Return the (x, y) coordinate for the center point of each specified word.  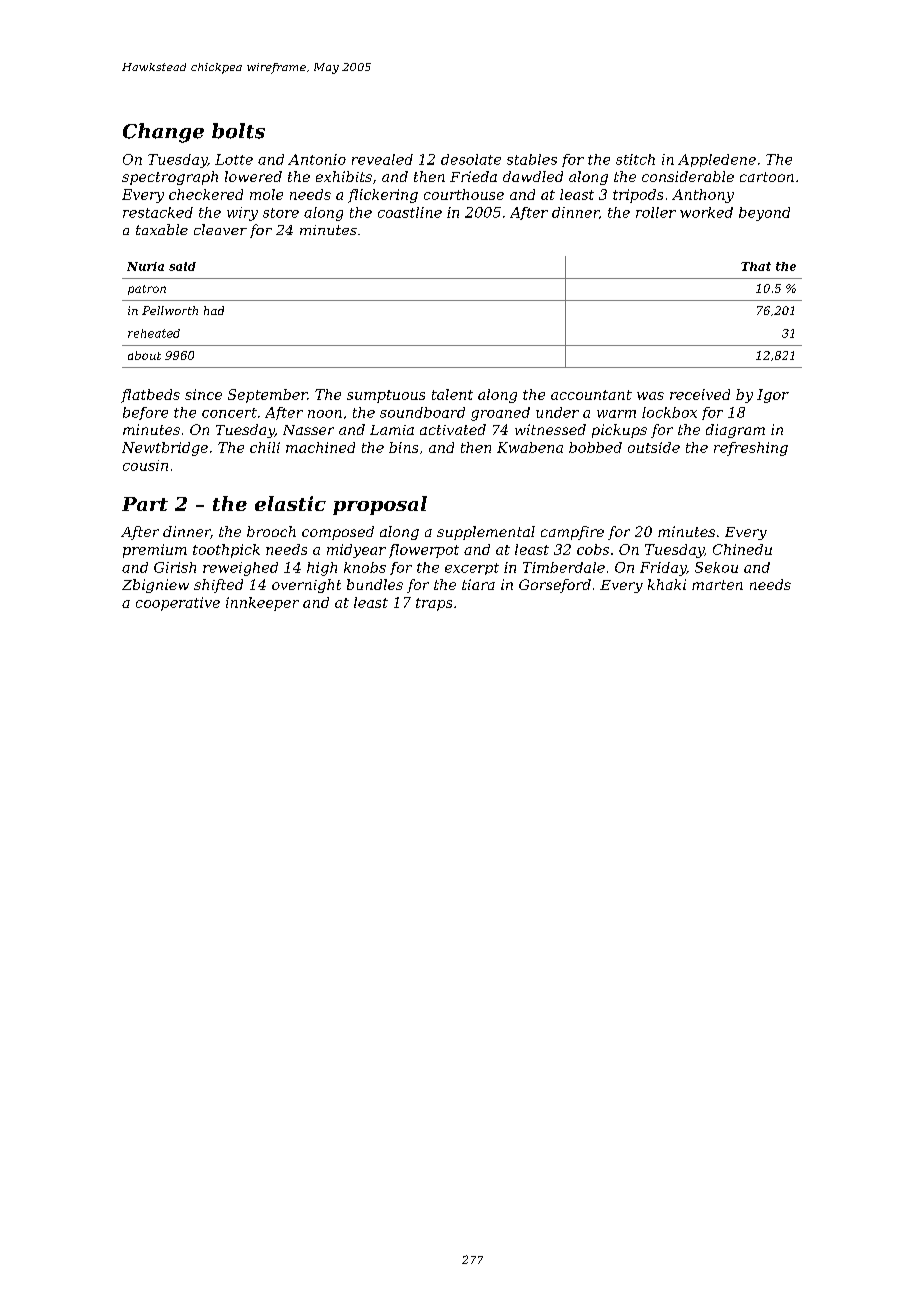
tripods (638, 196)
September (267, 396)
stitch (635, 159)
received (700, 394)
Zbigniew (155, 586)
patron (147, 290)
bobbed (595, 447)
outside (654, 447)
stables (532, 159)
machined (320, 447)
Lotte (234, 159)
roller (656, 212)
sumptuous (386, 396)
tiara (478, 584)
